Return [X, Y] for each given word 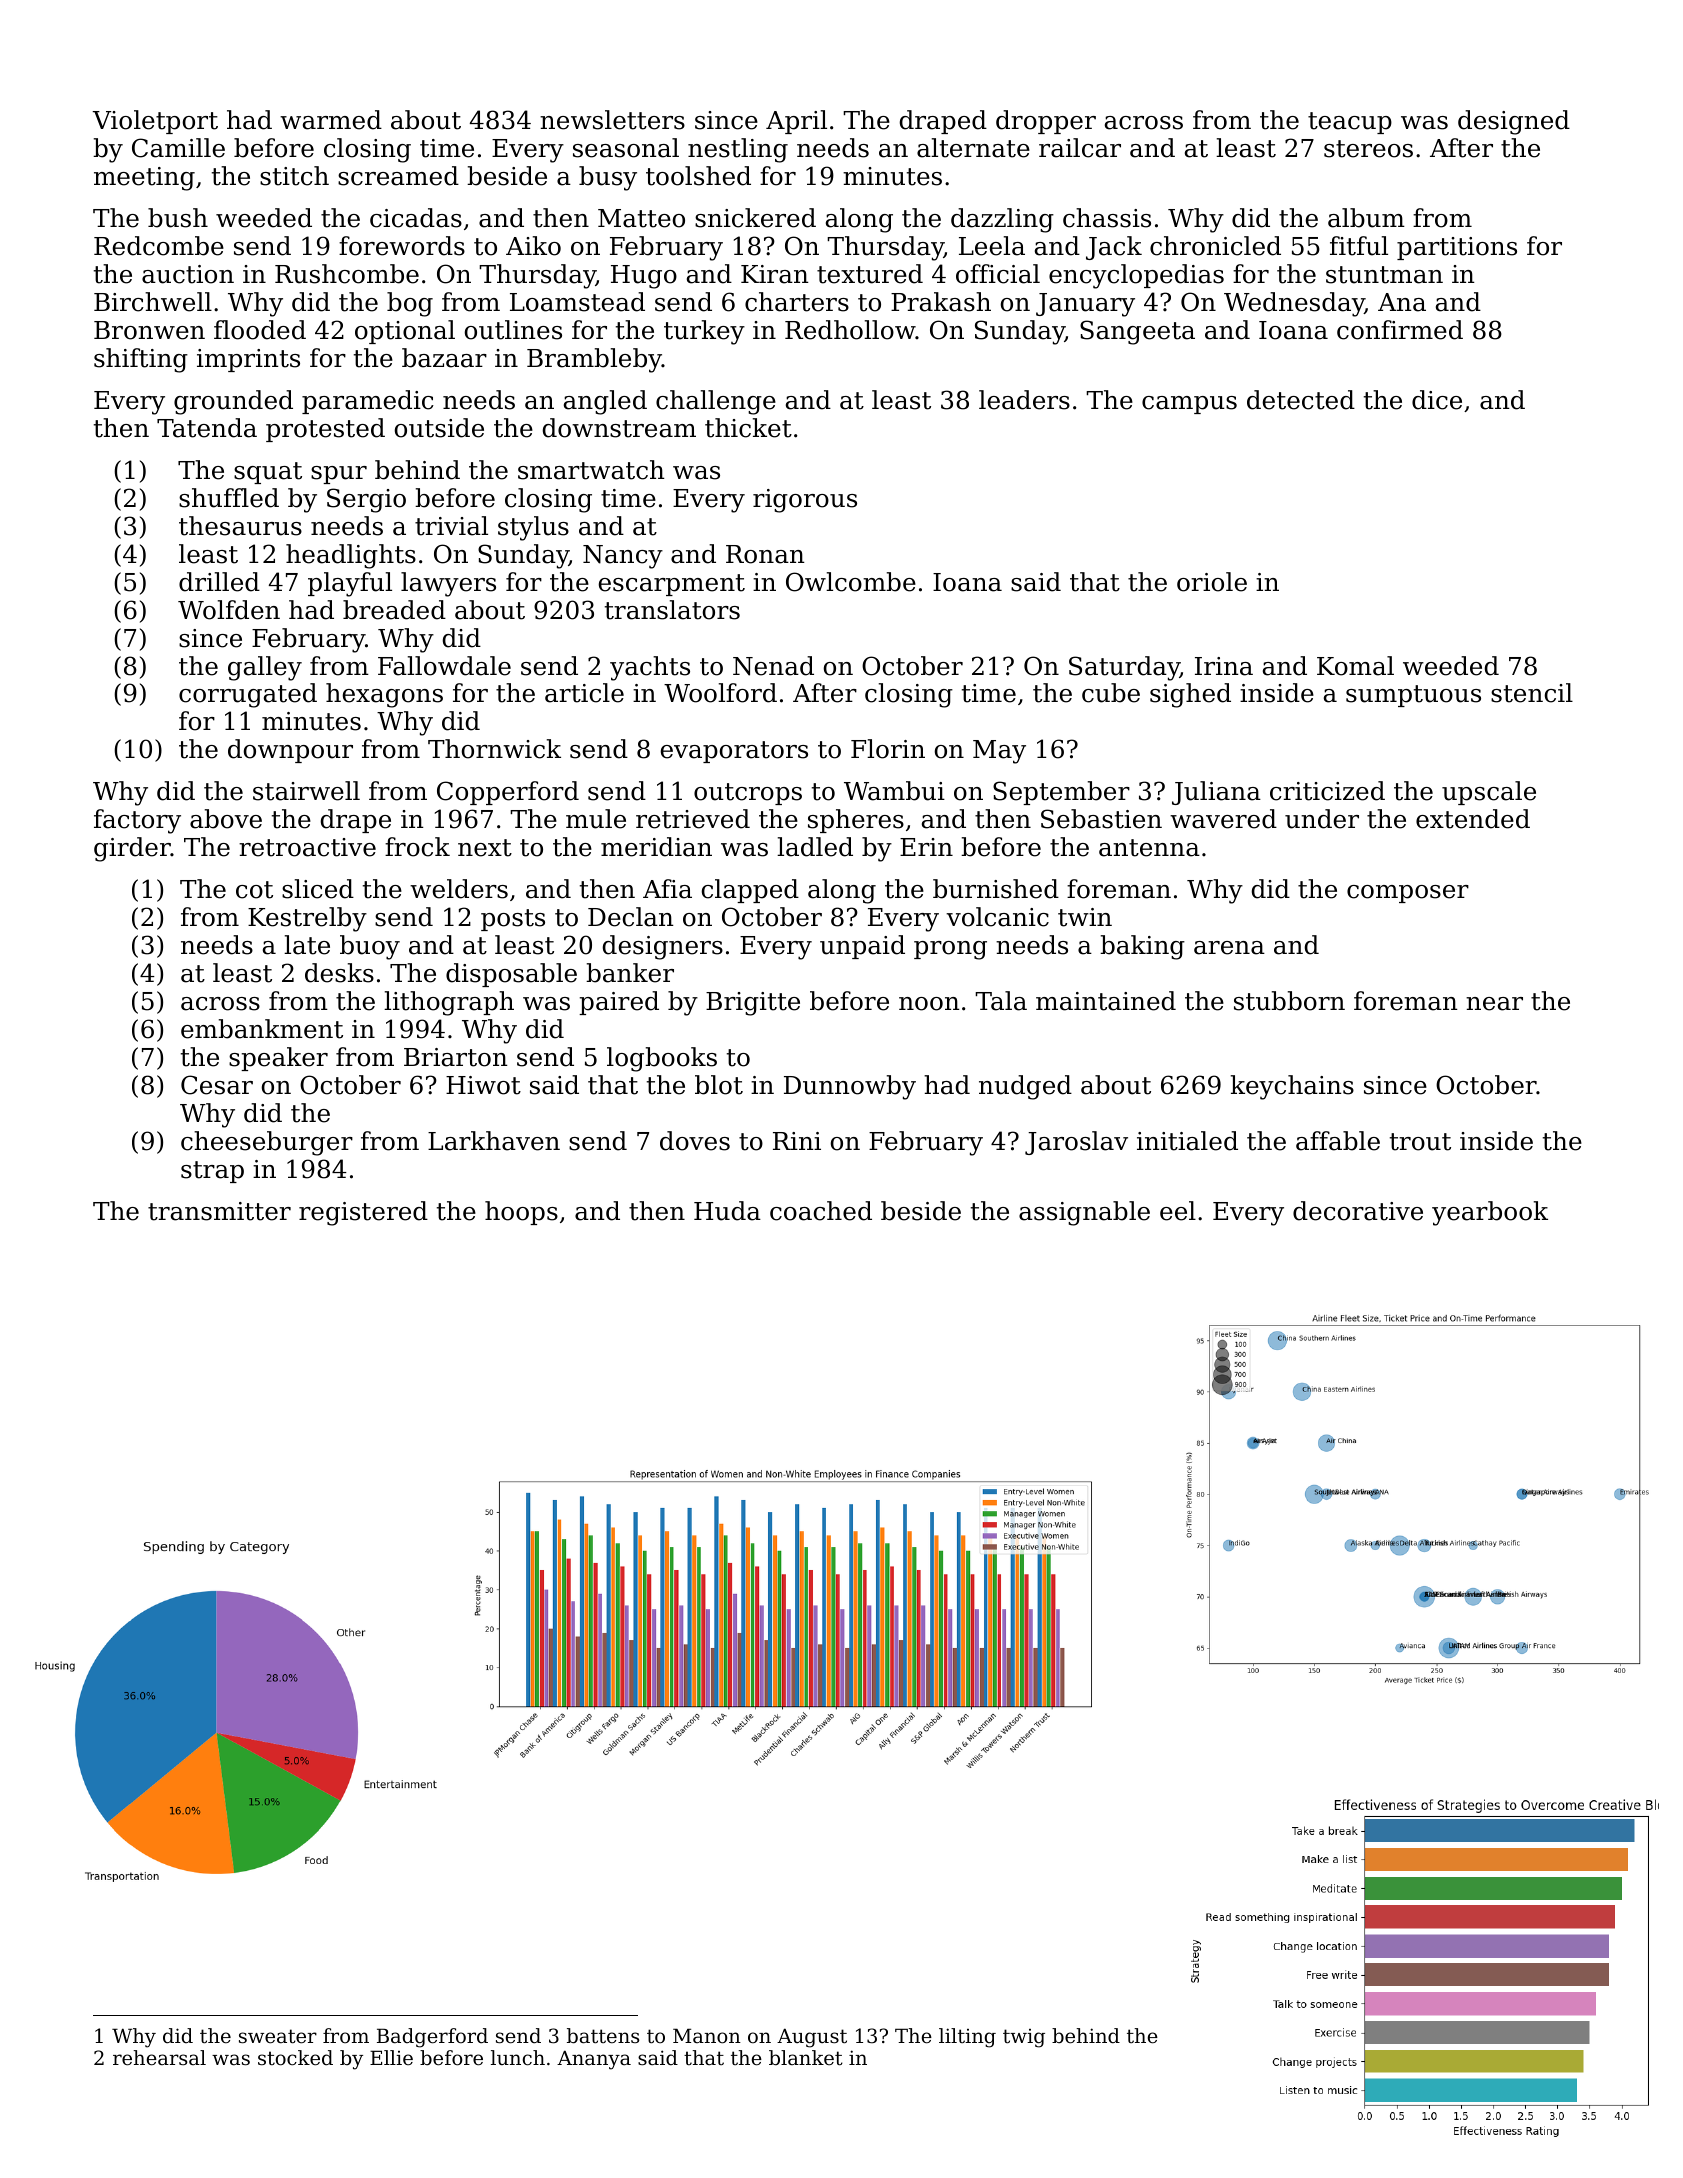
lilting [967, 2038]
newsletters [612, 120]
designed [1514, 122]
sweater [278, 2036]
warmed [331, 120]
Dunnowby [850, 1087]
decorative [1358, 1211]
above [226, 819]
